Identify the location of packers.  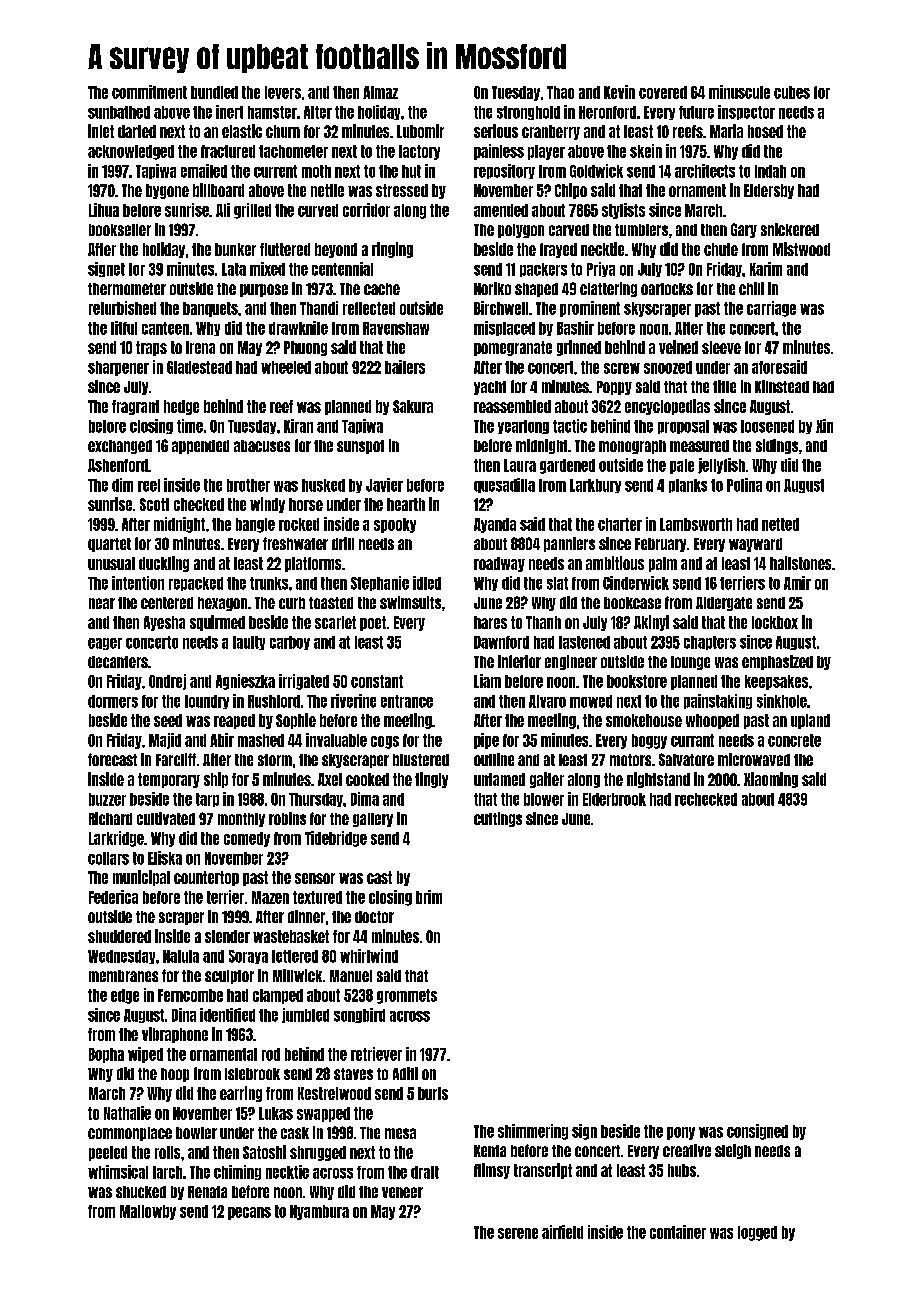
(543, 270).
